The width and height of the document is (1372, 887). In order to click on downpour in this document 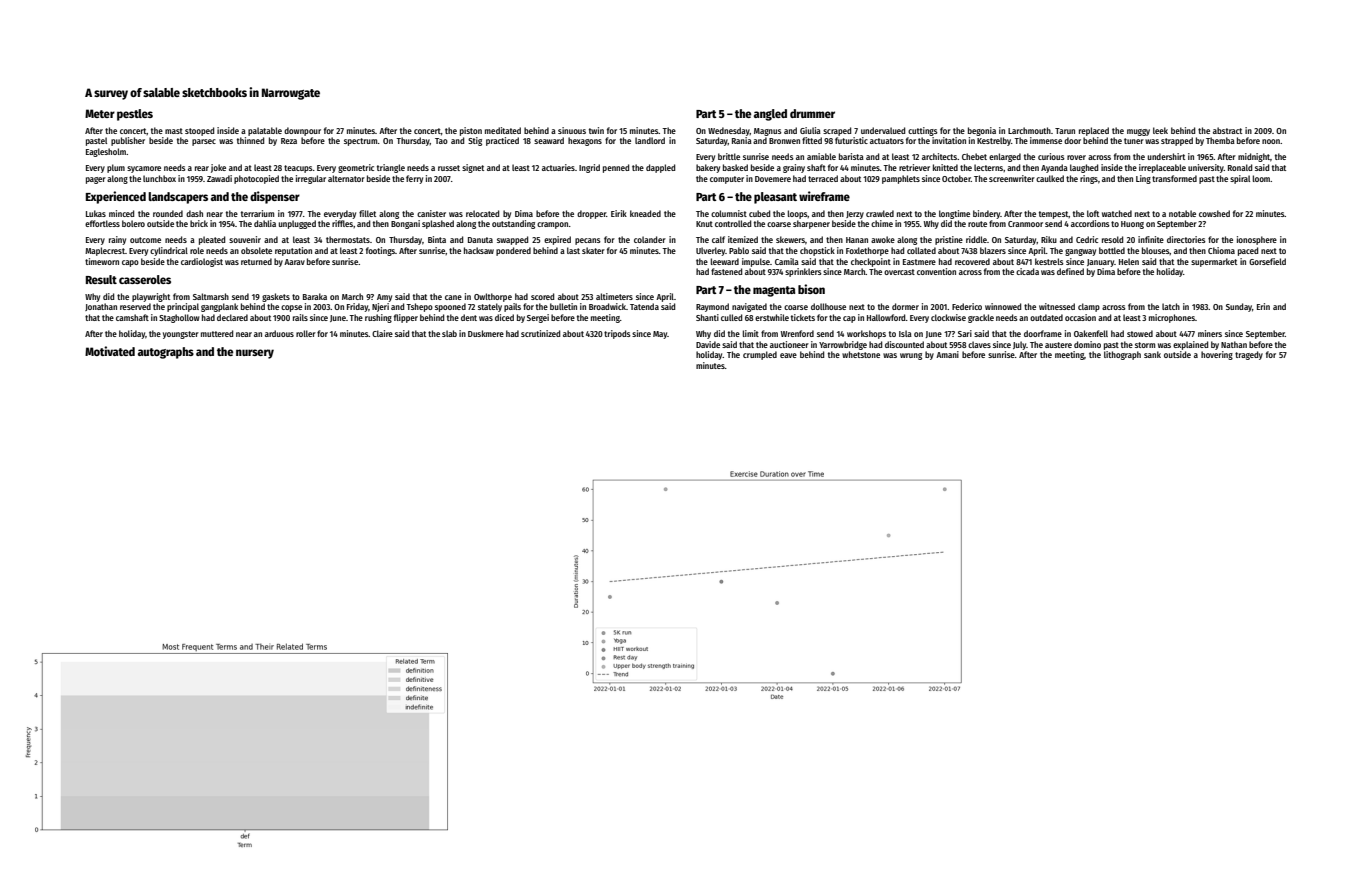, I will do `click(302, 131)`.
